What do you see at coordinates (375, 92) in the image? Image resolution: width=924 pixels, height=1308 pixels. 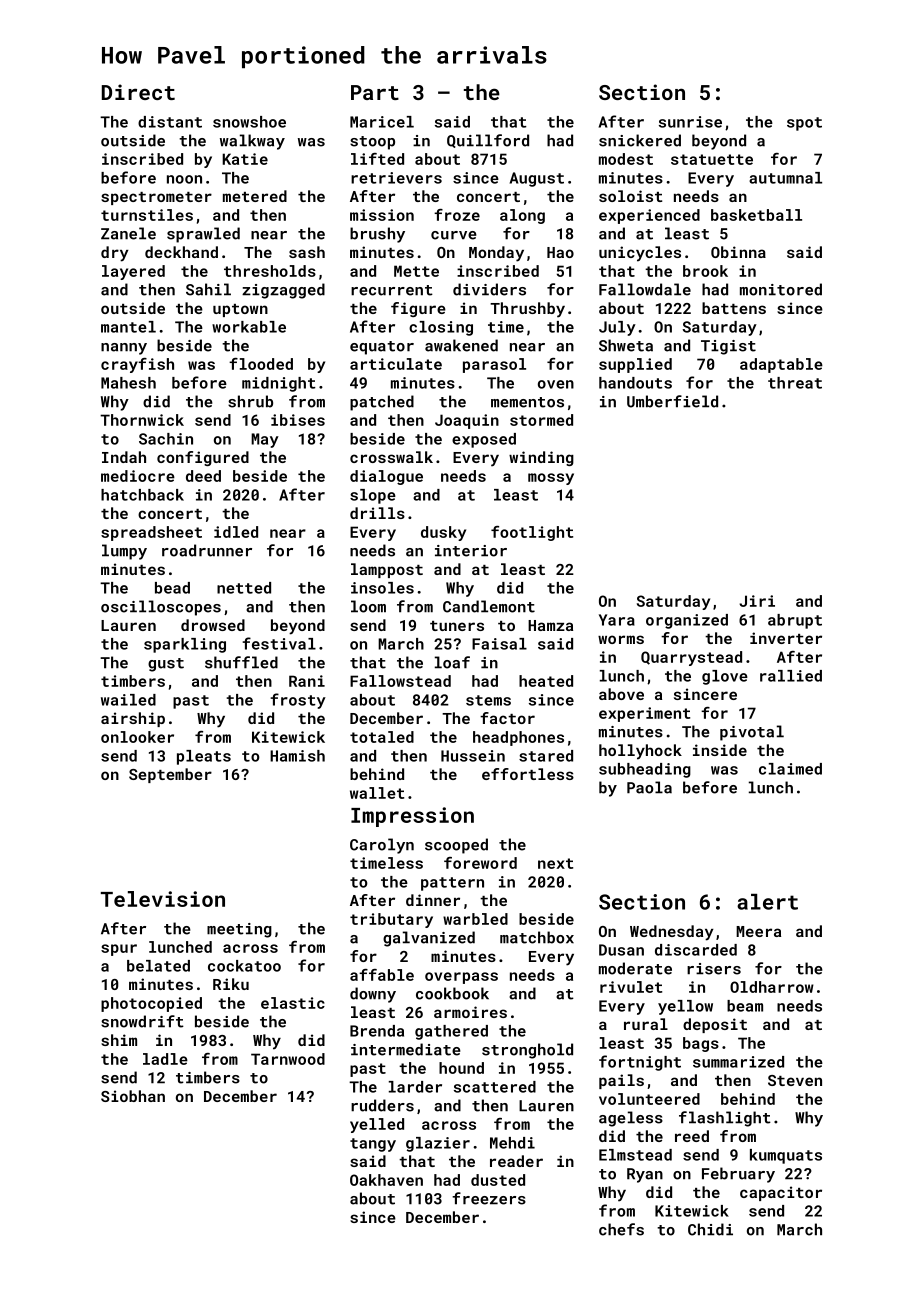 I see `Part` at bounding box center [375, 92].
